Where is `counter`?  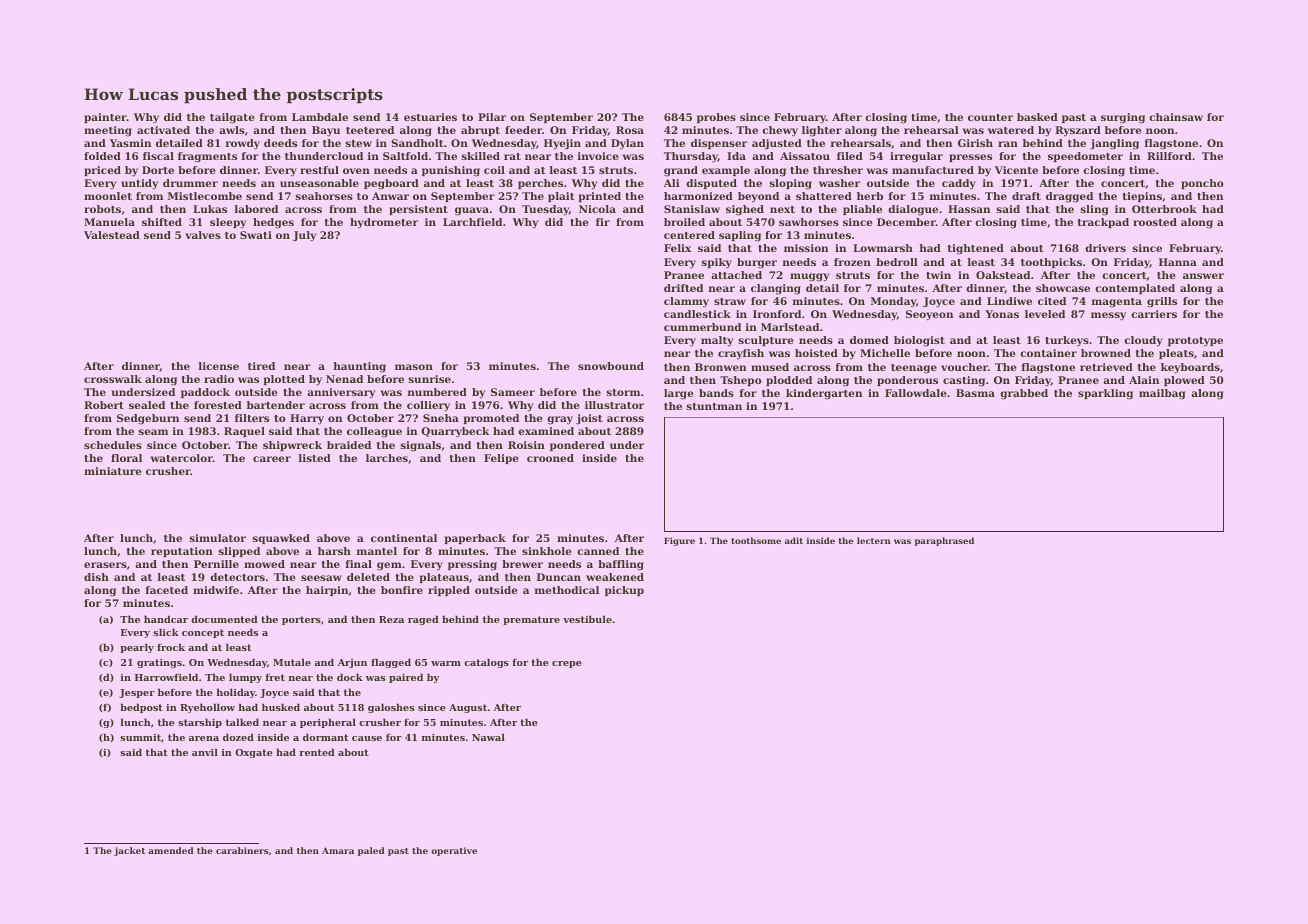
counter is located at coordinates (990, 117).
